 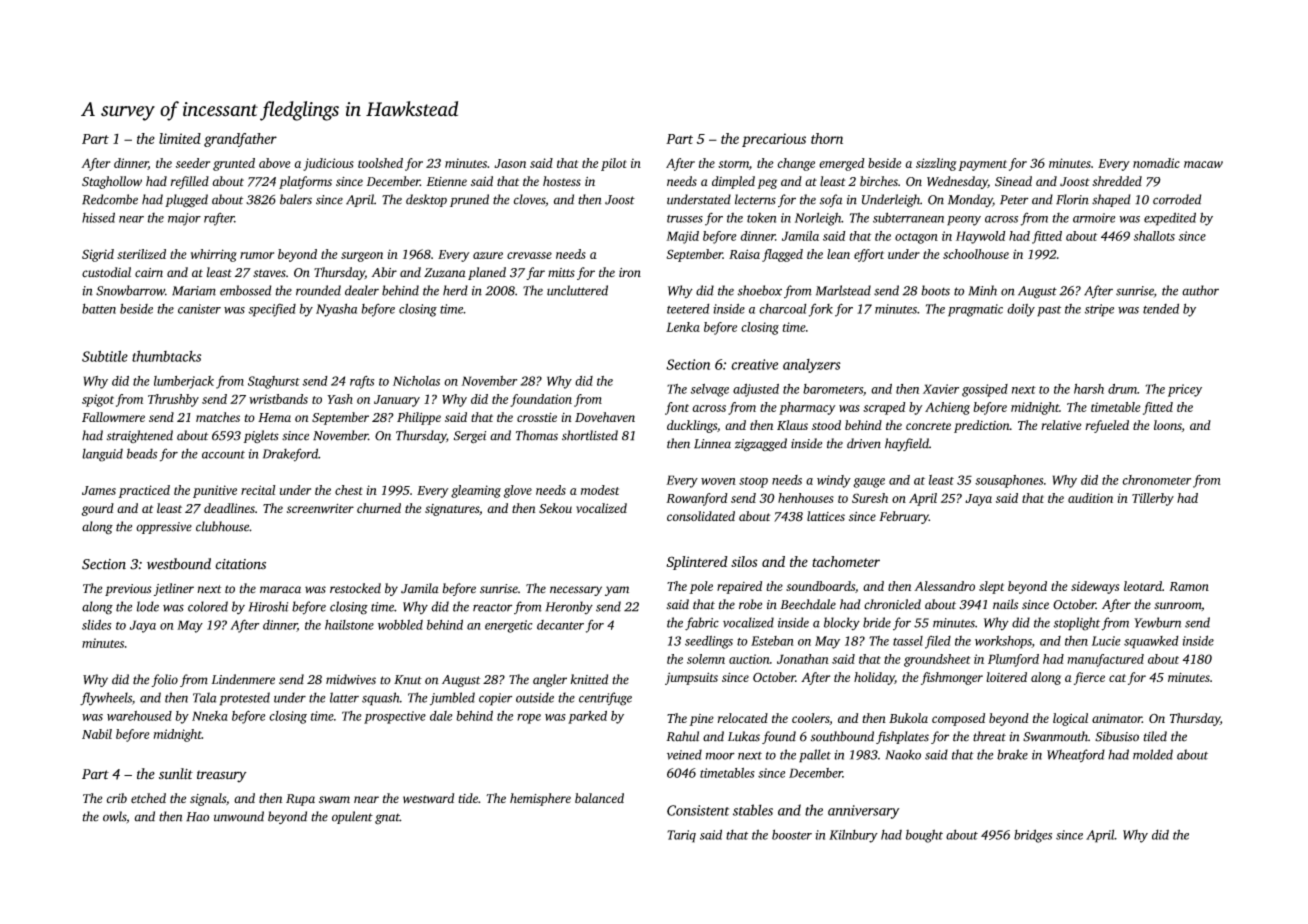 What do you see at coordinates (240, 140) in the screenshot?
I see `grandfather` at bounding box center [240, 140].
